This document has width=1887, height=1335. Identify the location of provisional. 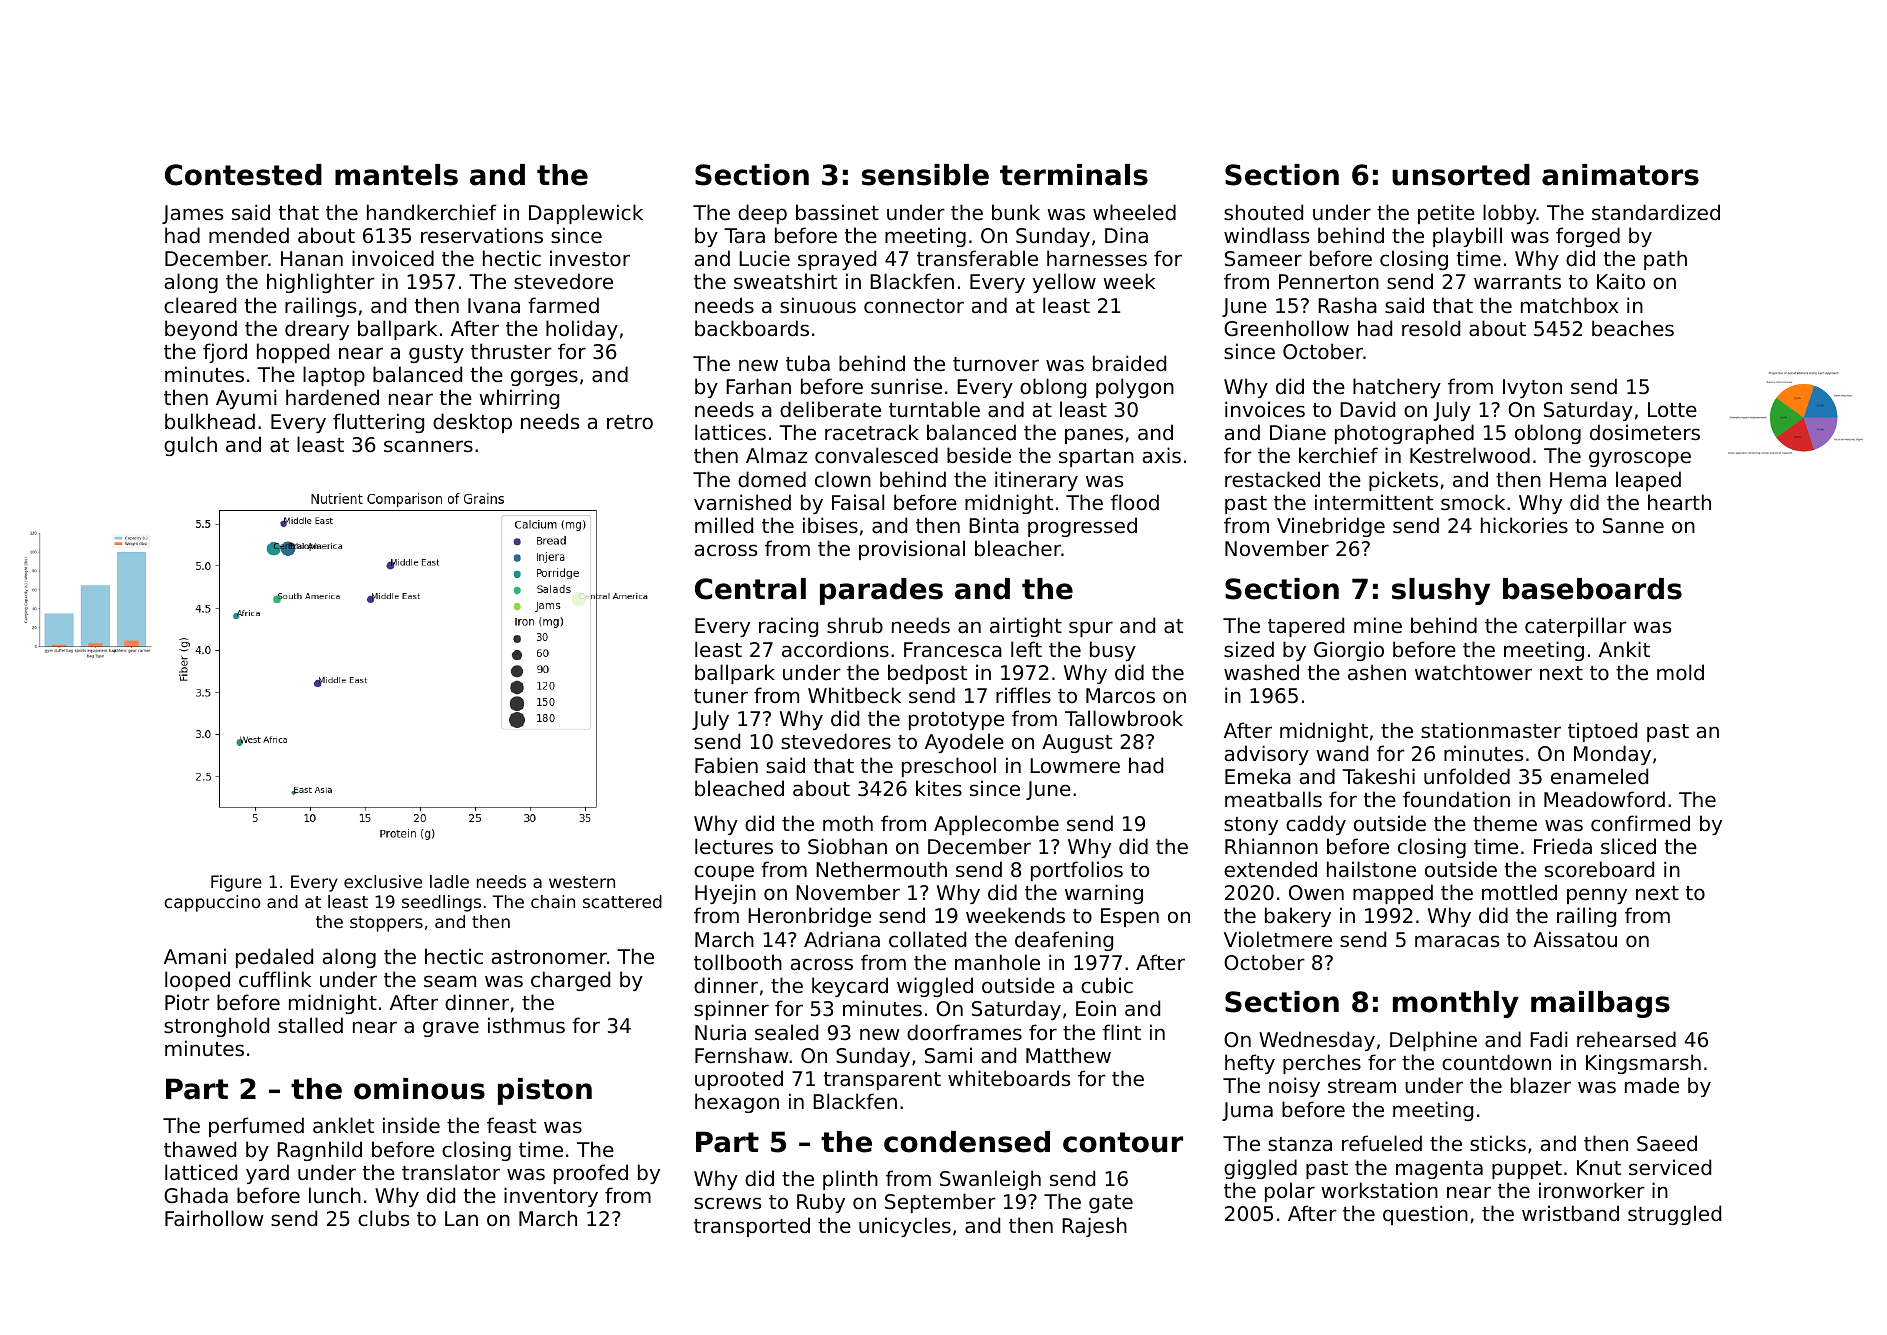
(912, 550).
